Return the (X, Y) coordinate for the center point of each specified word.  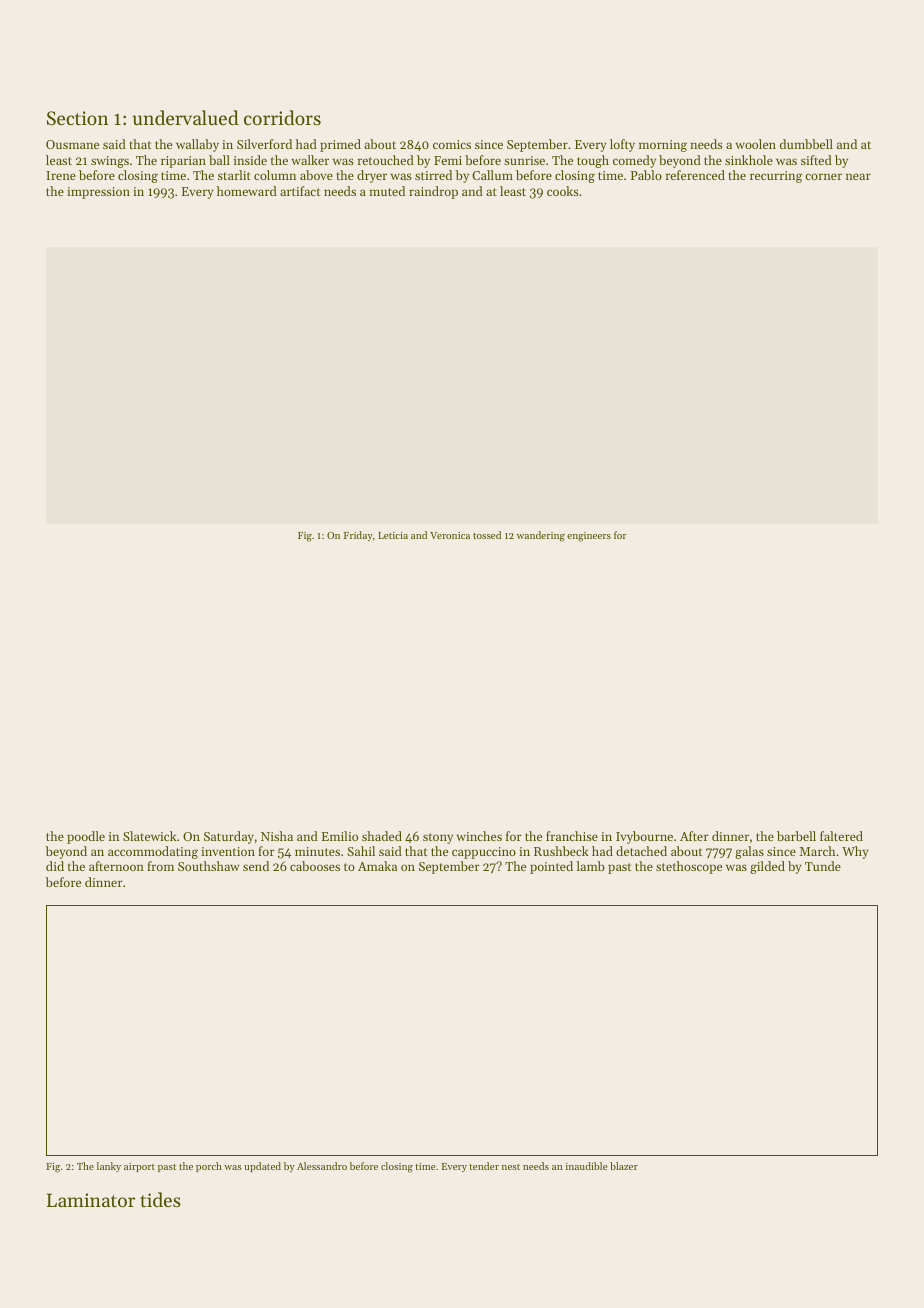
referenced (695, 175)
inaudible (586, 1166)
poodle (86, 837)
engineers (589, 537)
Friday (358, 536)
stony (438, 838)
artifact (300, 191)
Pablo (646, 175)
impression (98, 193)
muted (387, 191)
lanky (109, 1167)
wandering (541, 536)
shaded (382, 836)
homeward (247, 191)
